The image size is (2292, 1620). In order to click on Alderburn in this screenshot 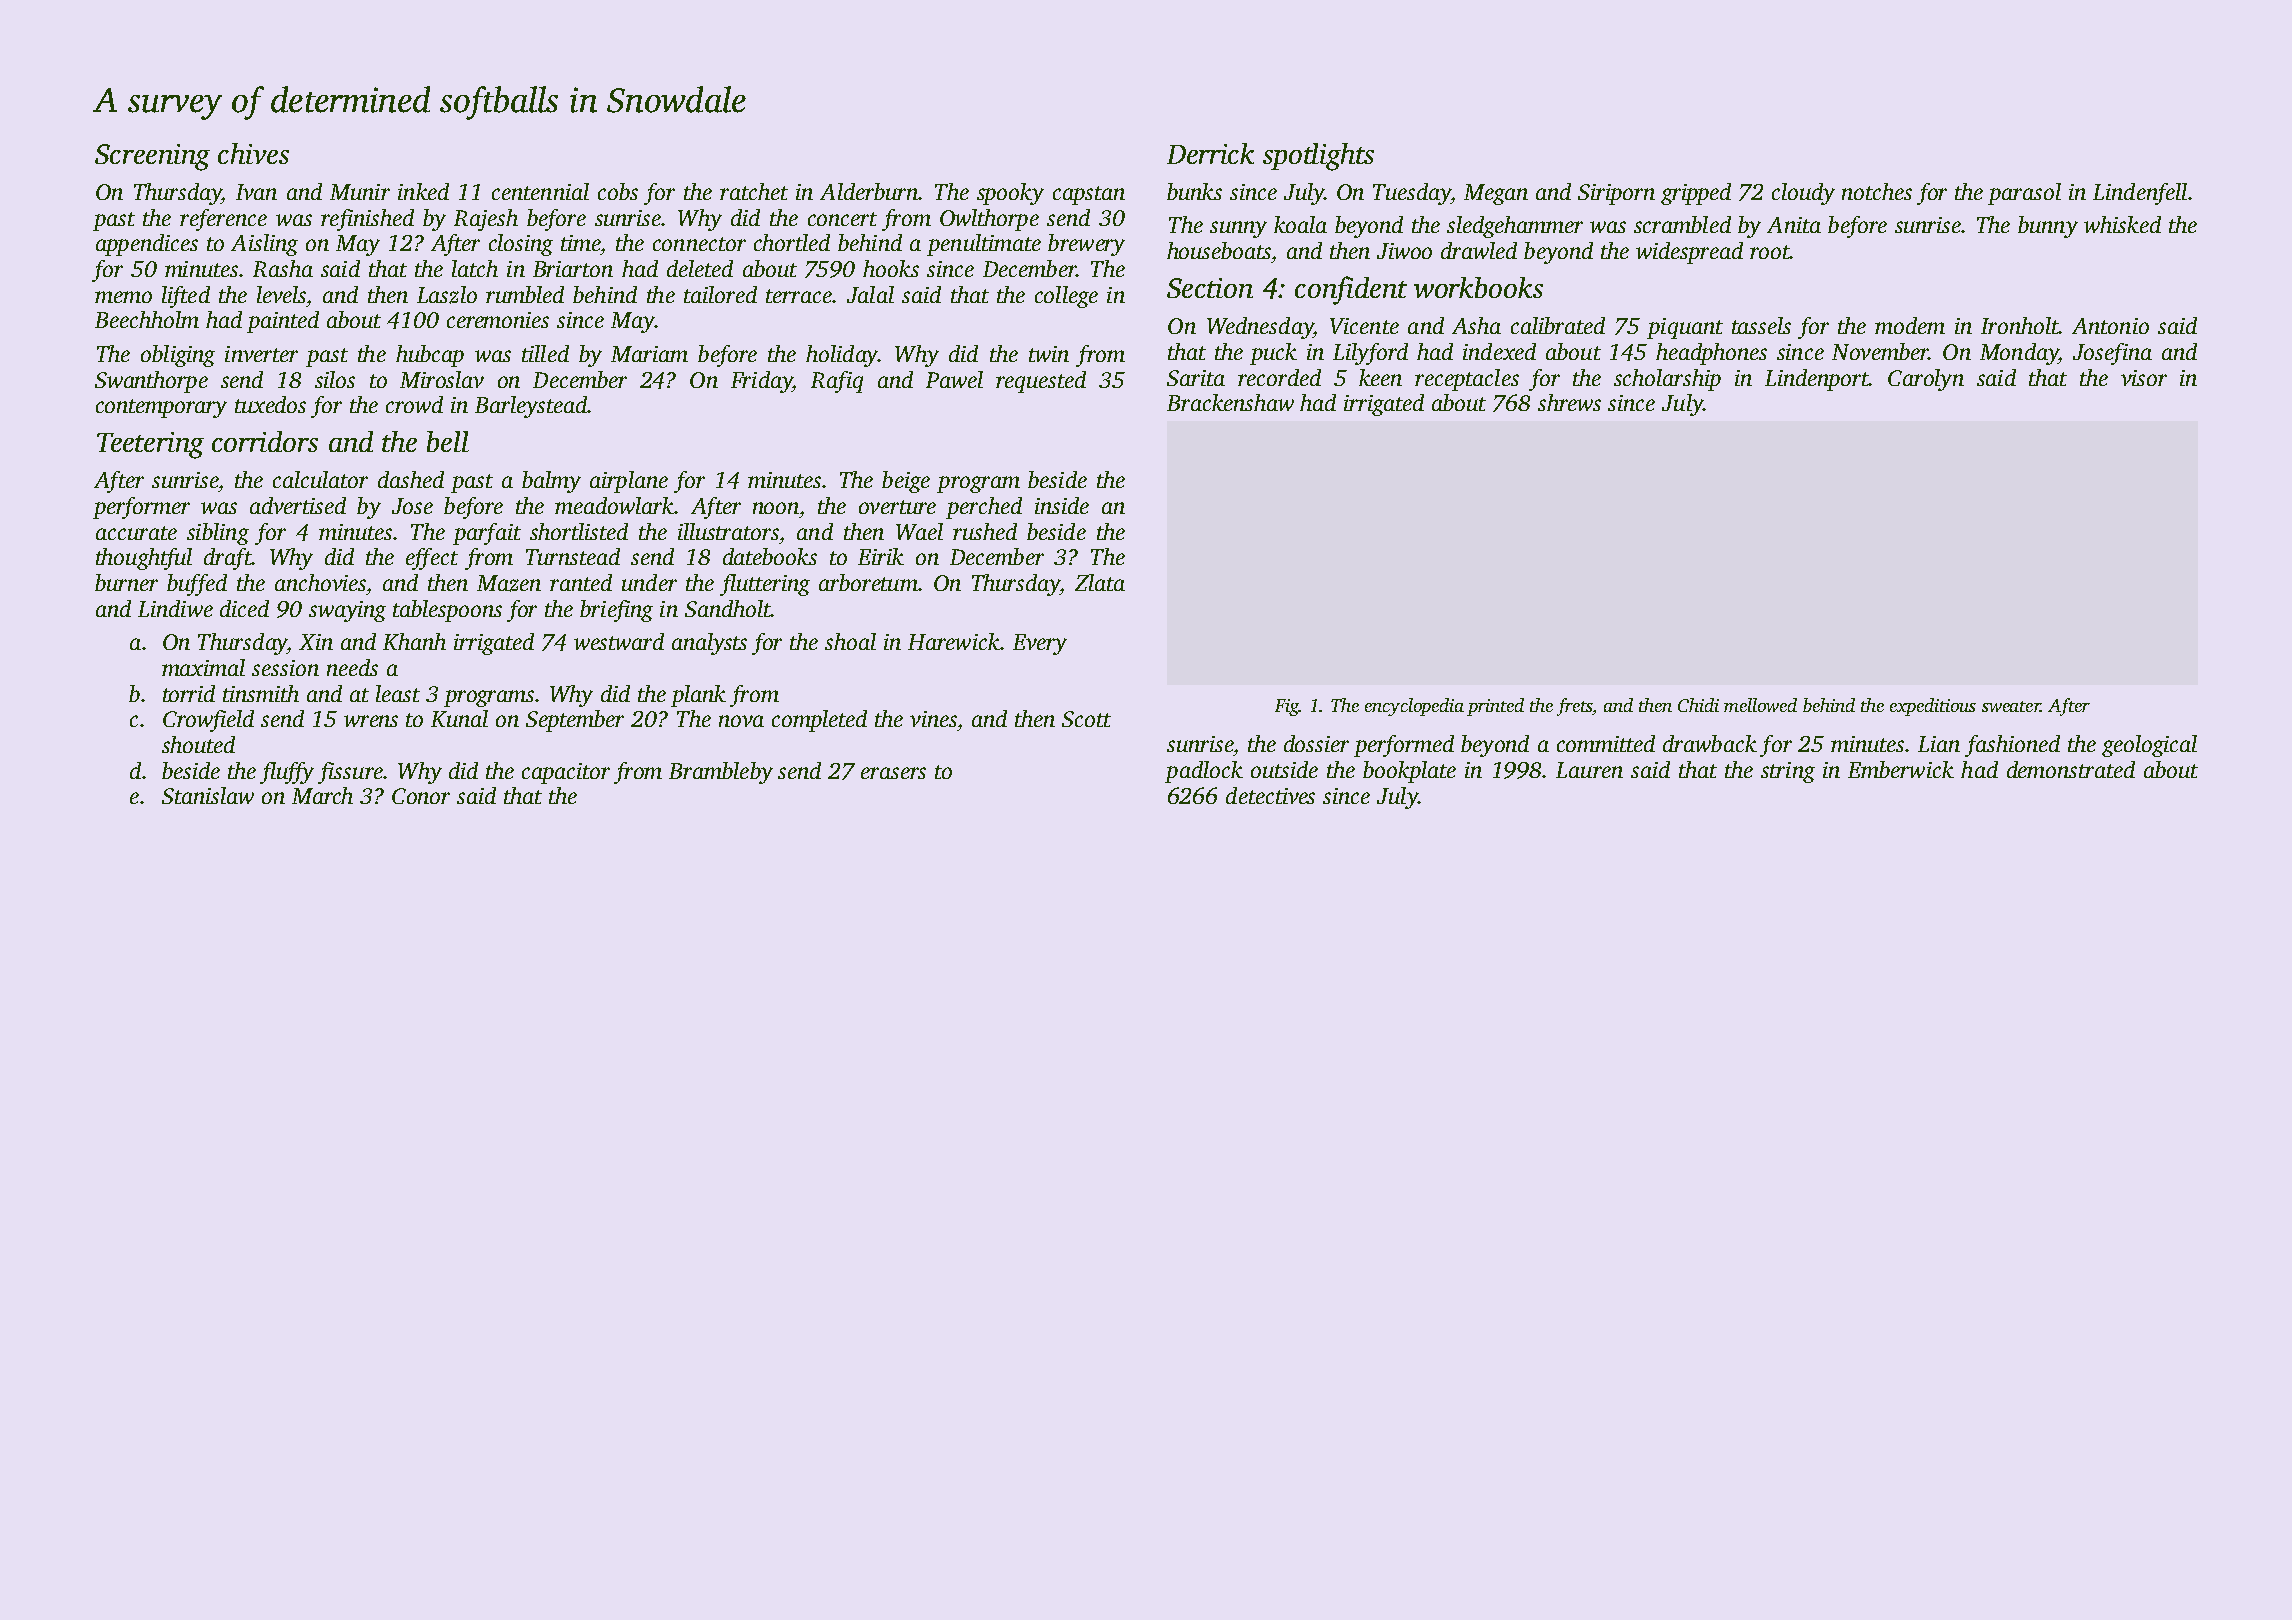, I will do `click(869, 191)`.
